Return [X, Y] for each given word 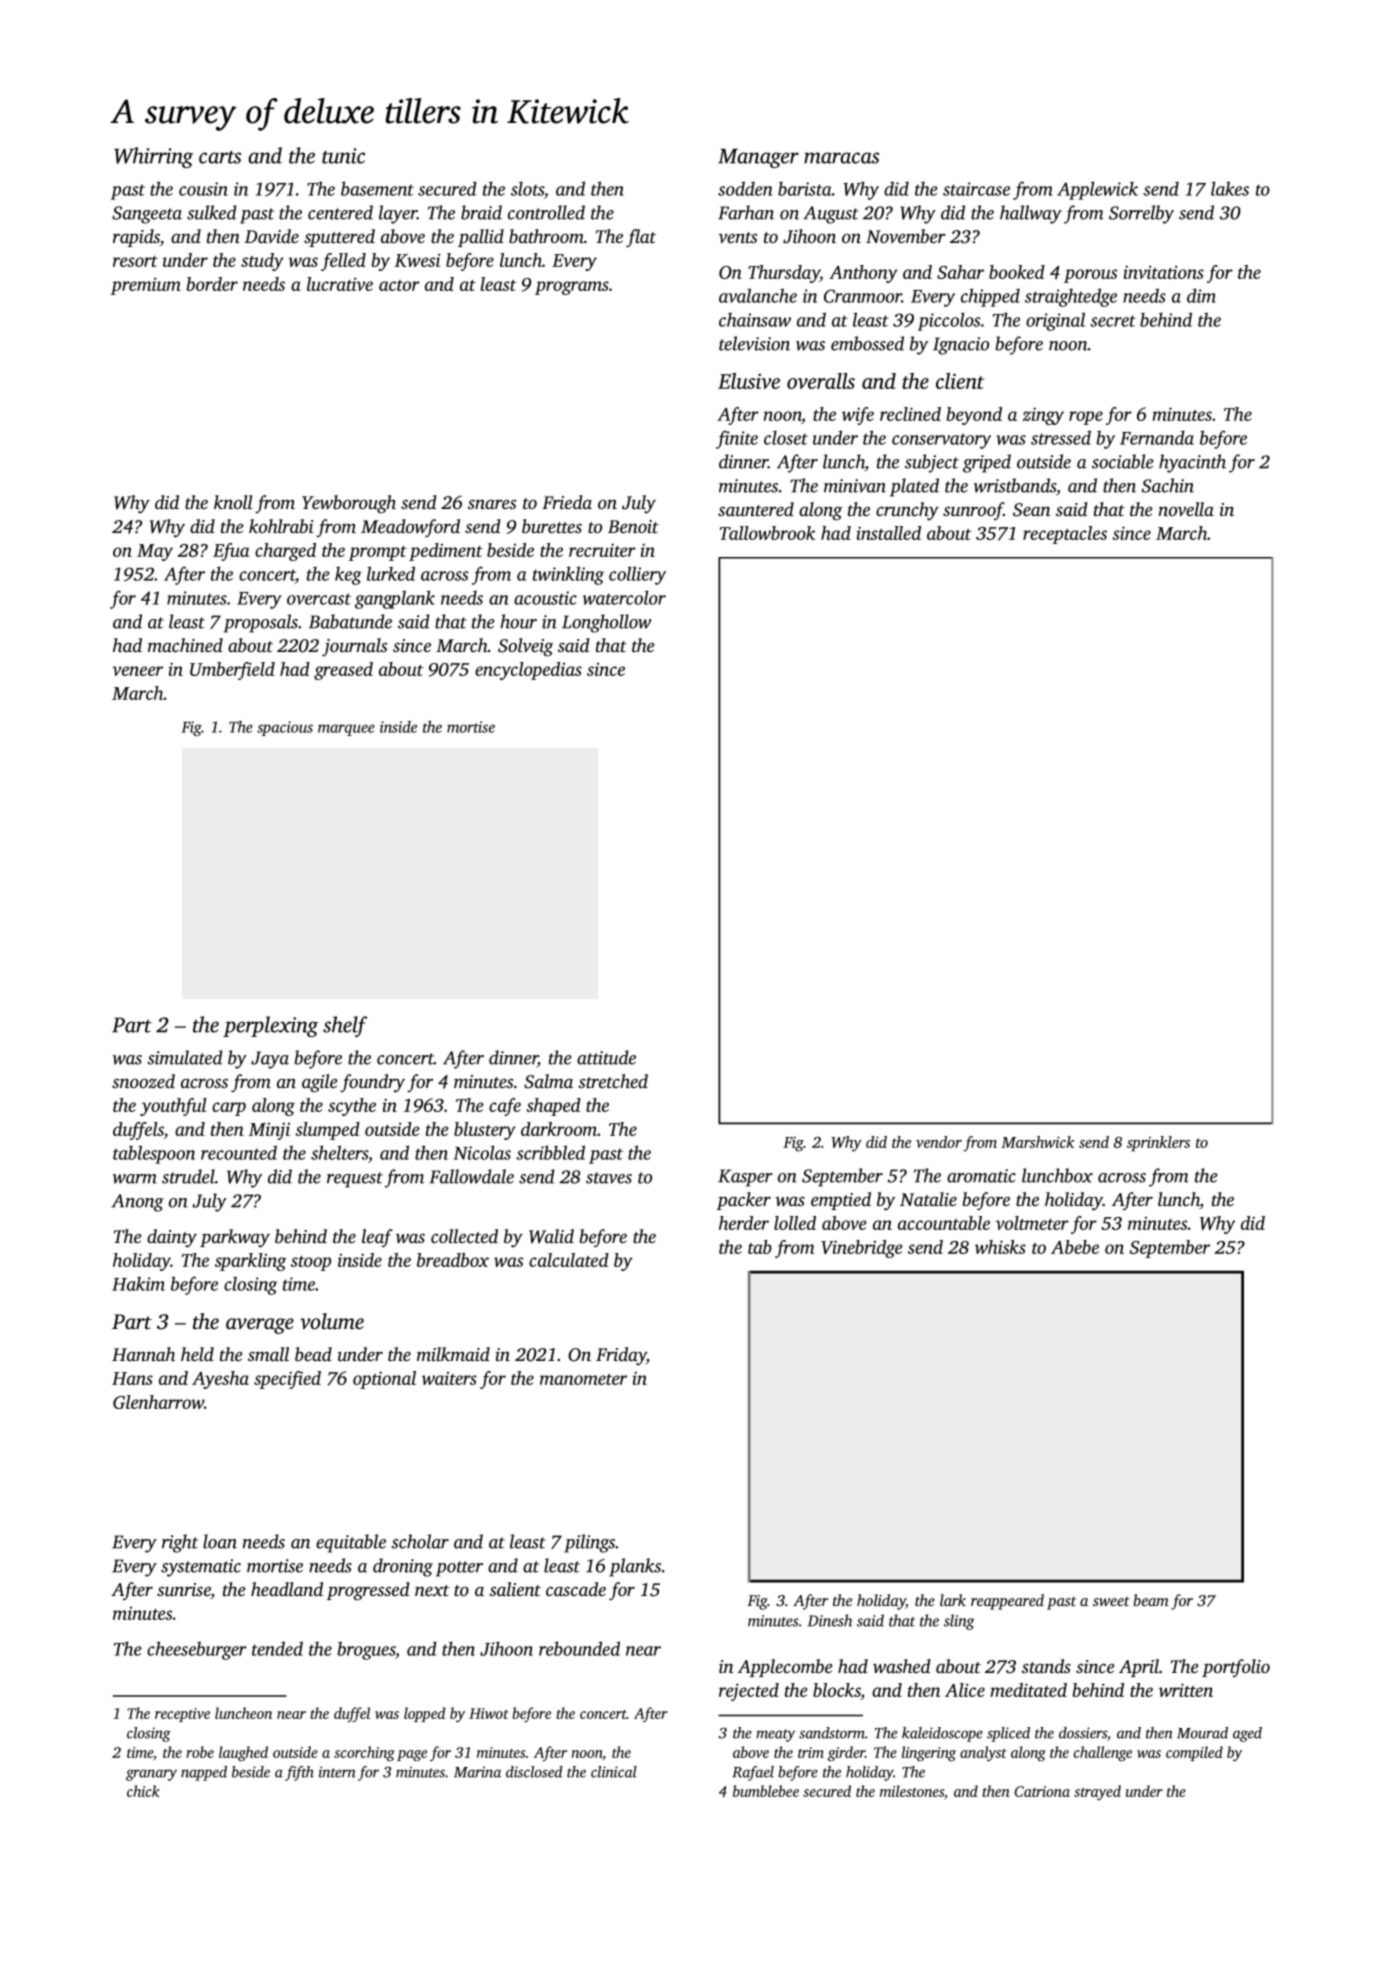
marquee [346, 730]
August [831, 215]
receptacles [1065, 535]
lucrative [340, 284]
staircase [976, 189]
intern [337, 1772]
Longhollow [606, 623]
